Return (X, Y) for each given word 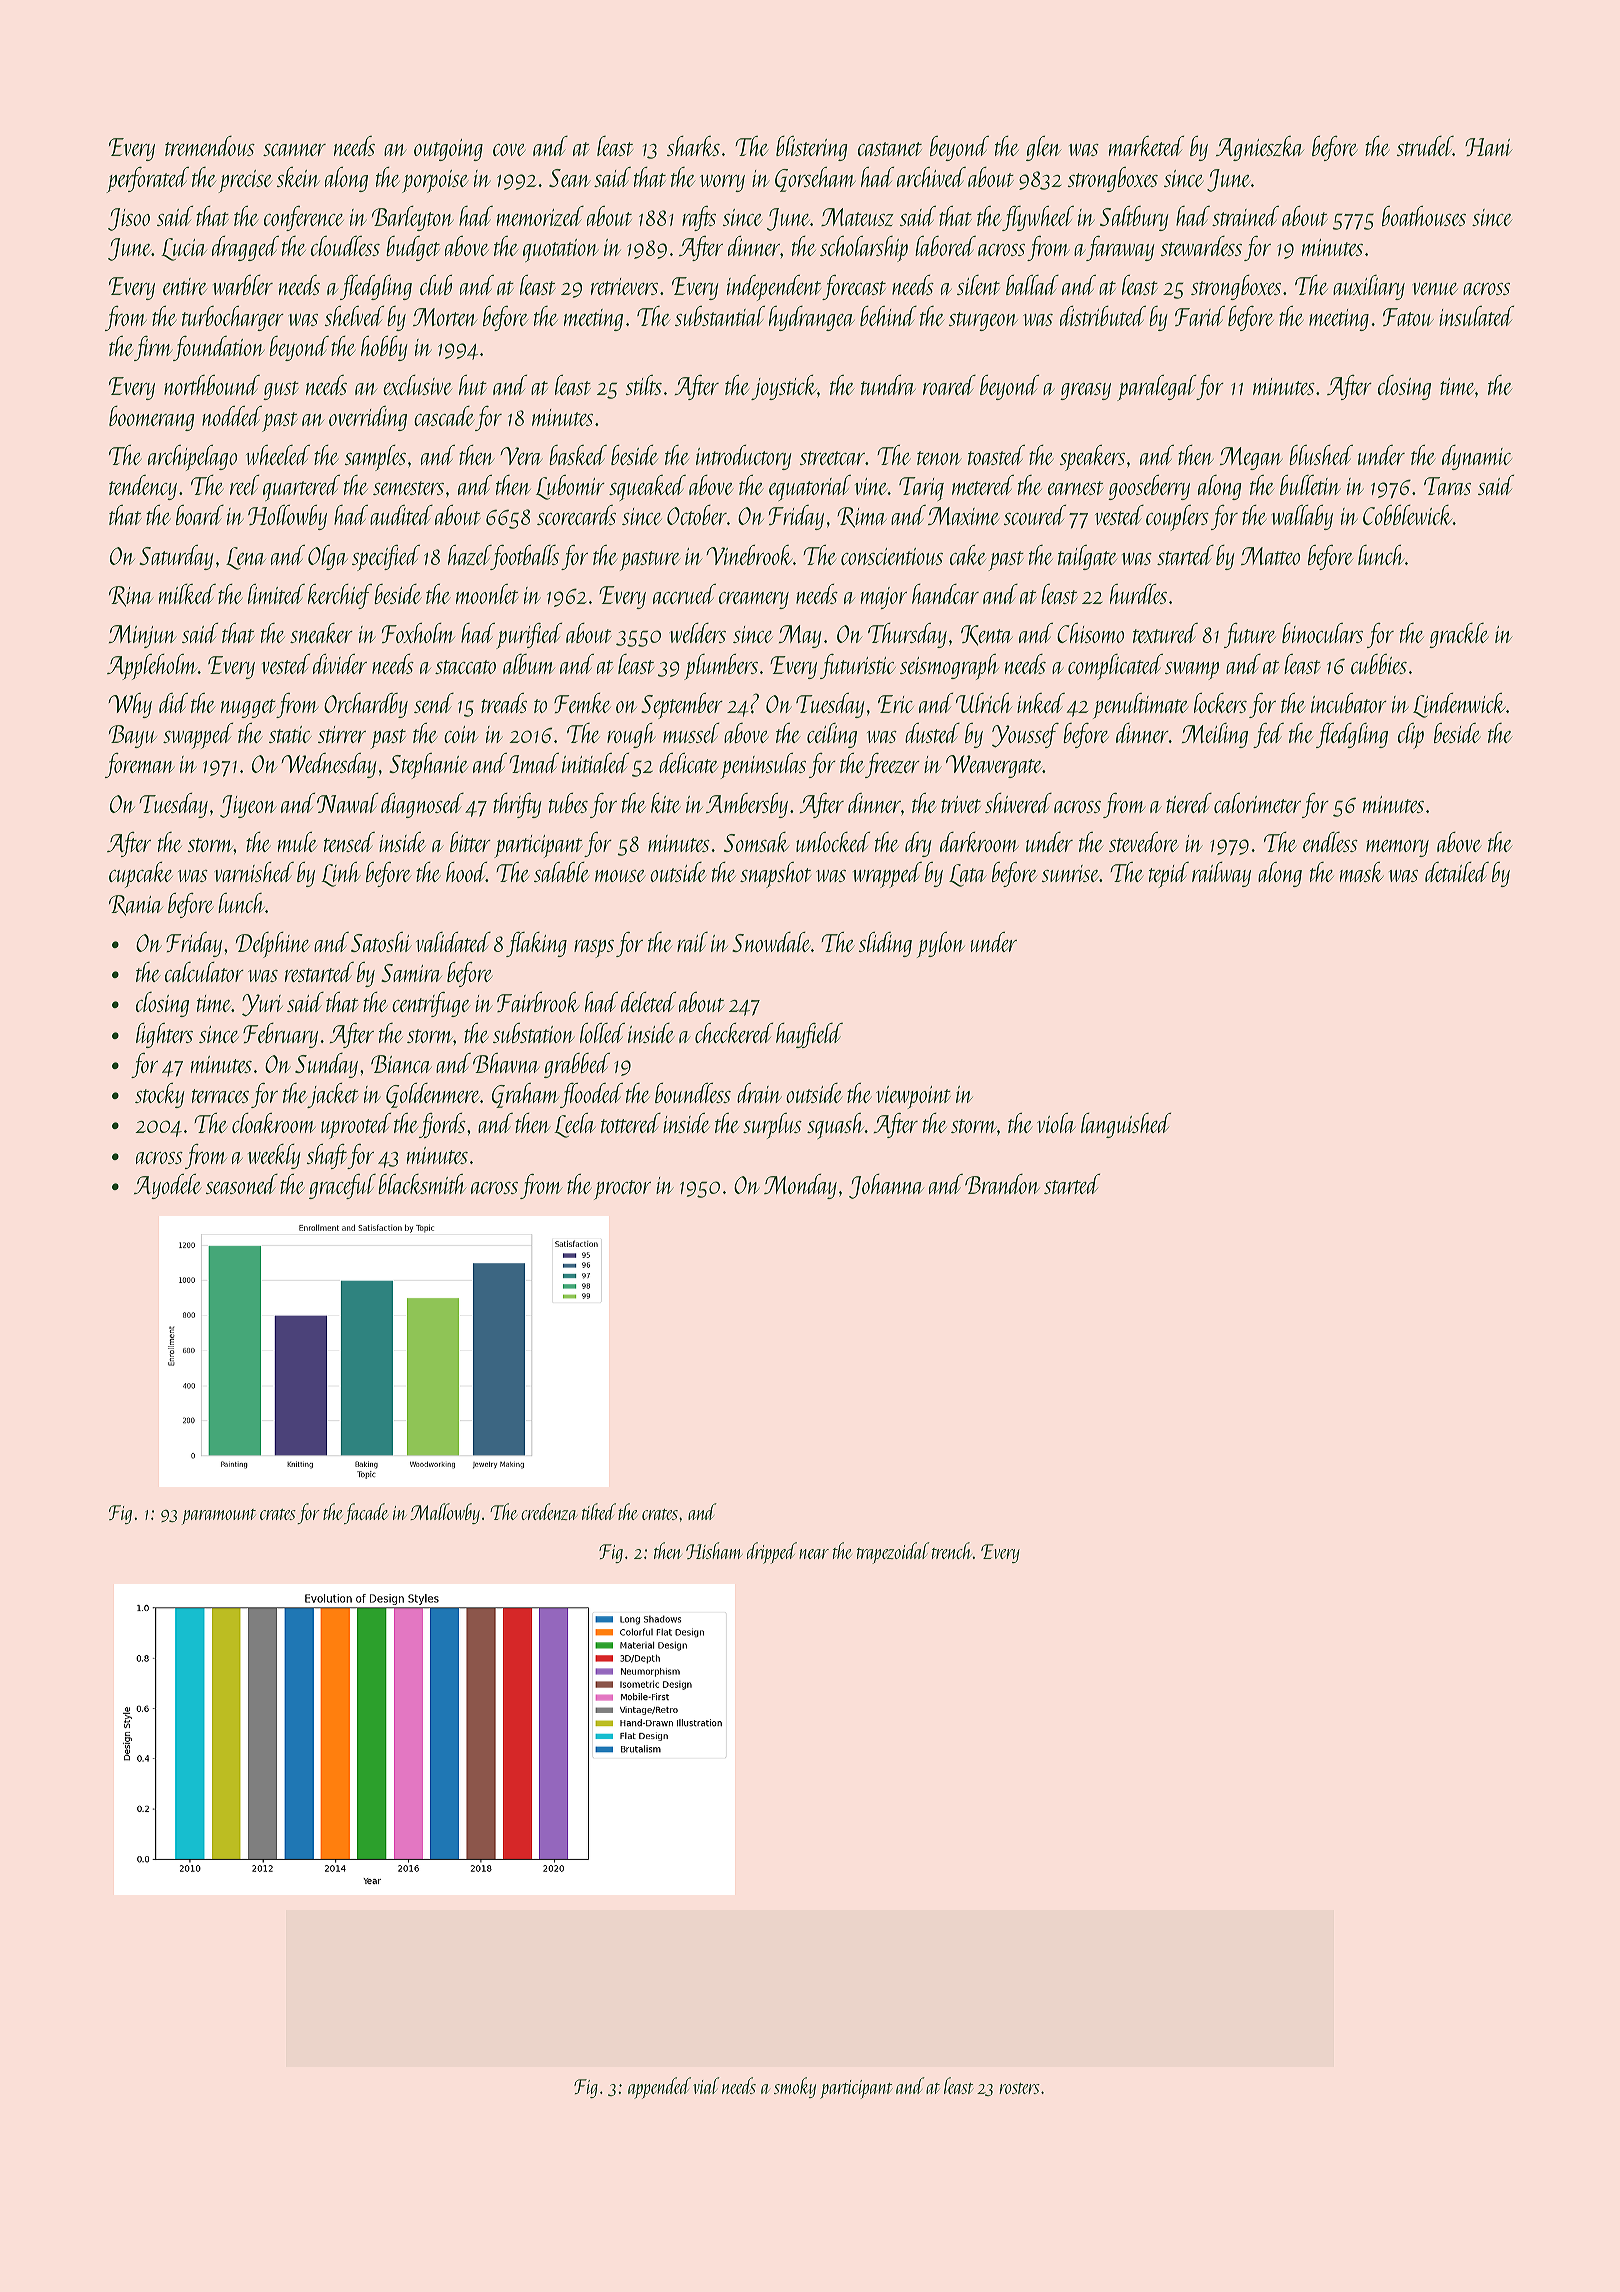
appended (659, 2088)
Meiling (1215, 735)
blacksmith (422, 1184)
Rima (862, 517)
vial (706, 2085)
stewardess (1201, 246)
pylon (941, 945)
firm (153, 348)
